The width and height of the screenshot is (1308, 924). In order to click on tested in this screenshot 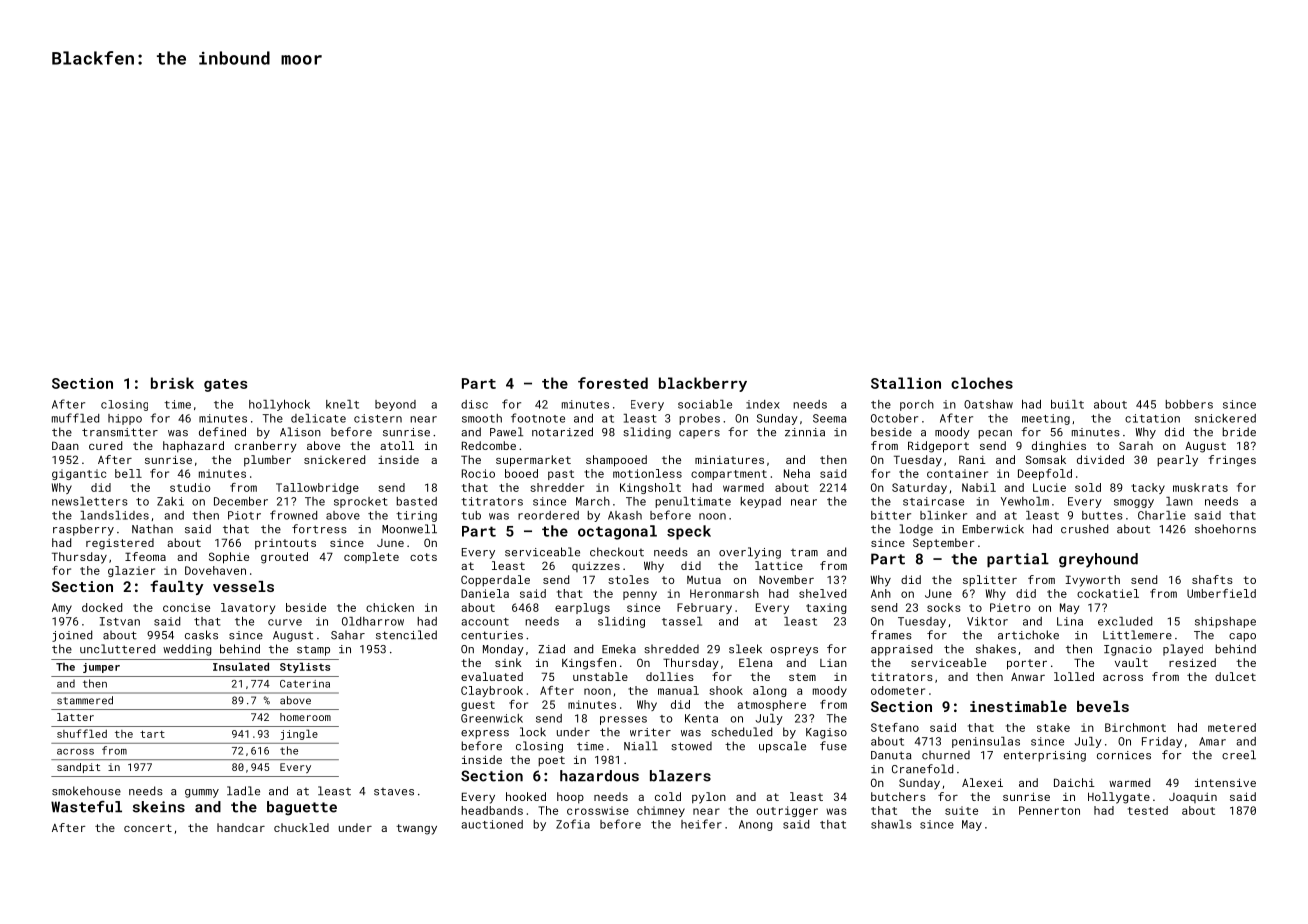, I will do `click(1148, 810)`.
